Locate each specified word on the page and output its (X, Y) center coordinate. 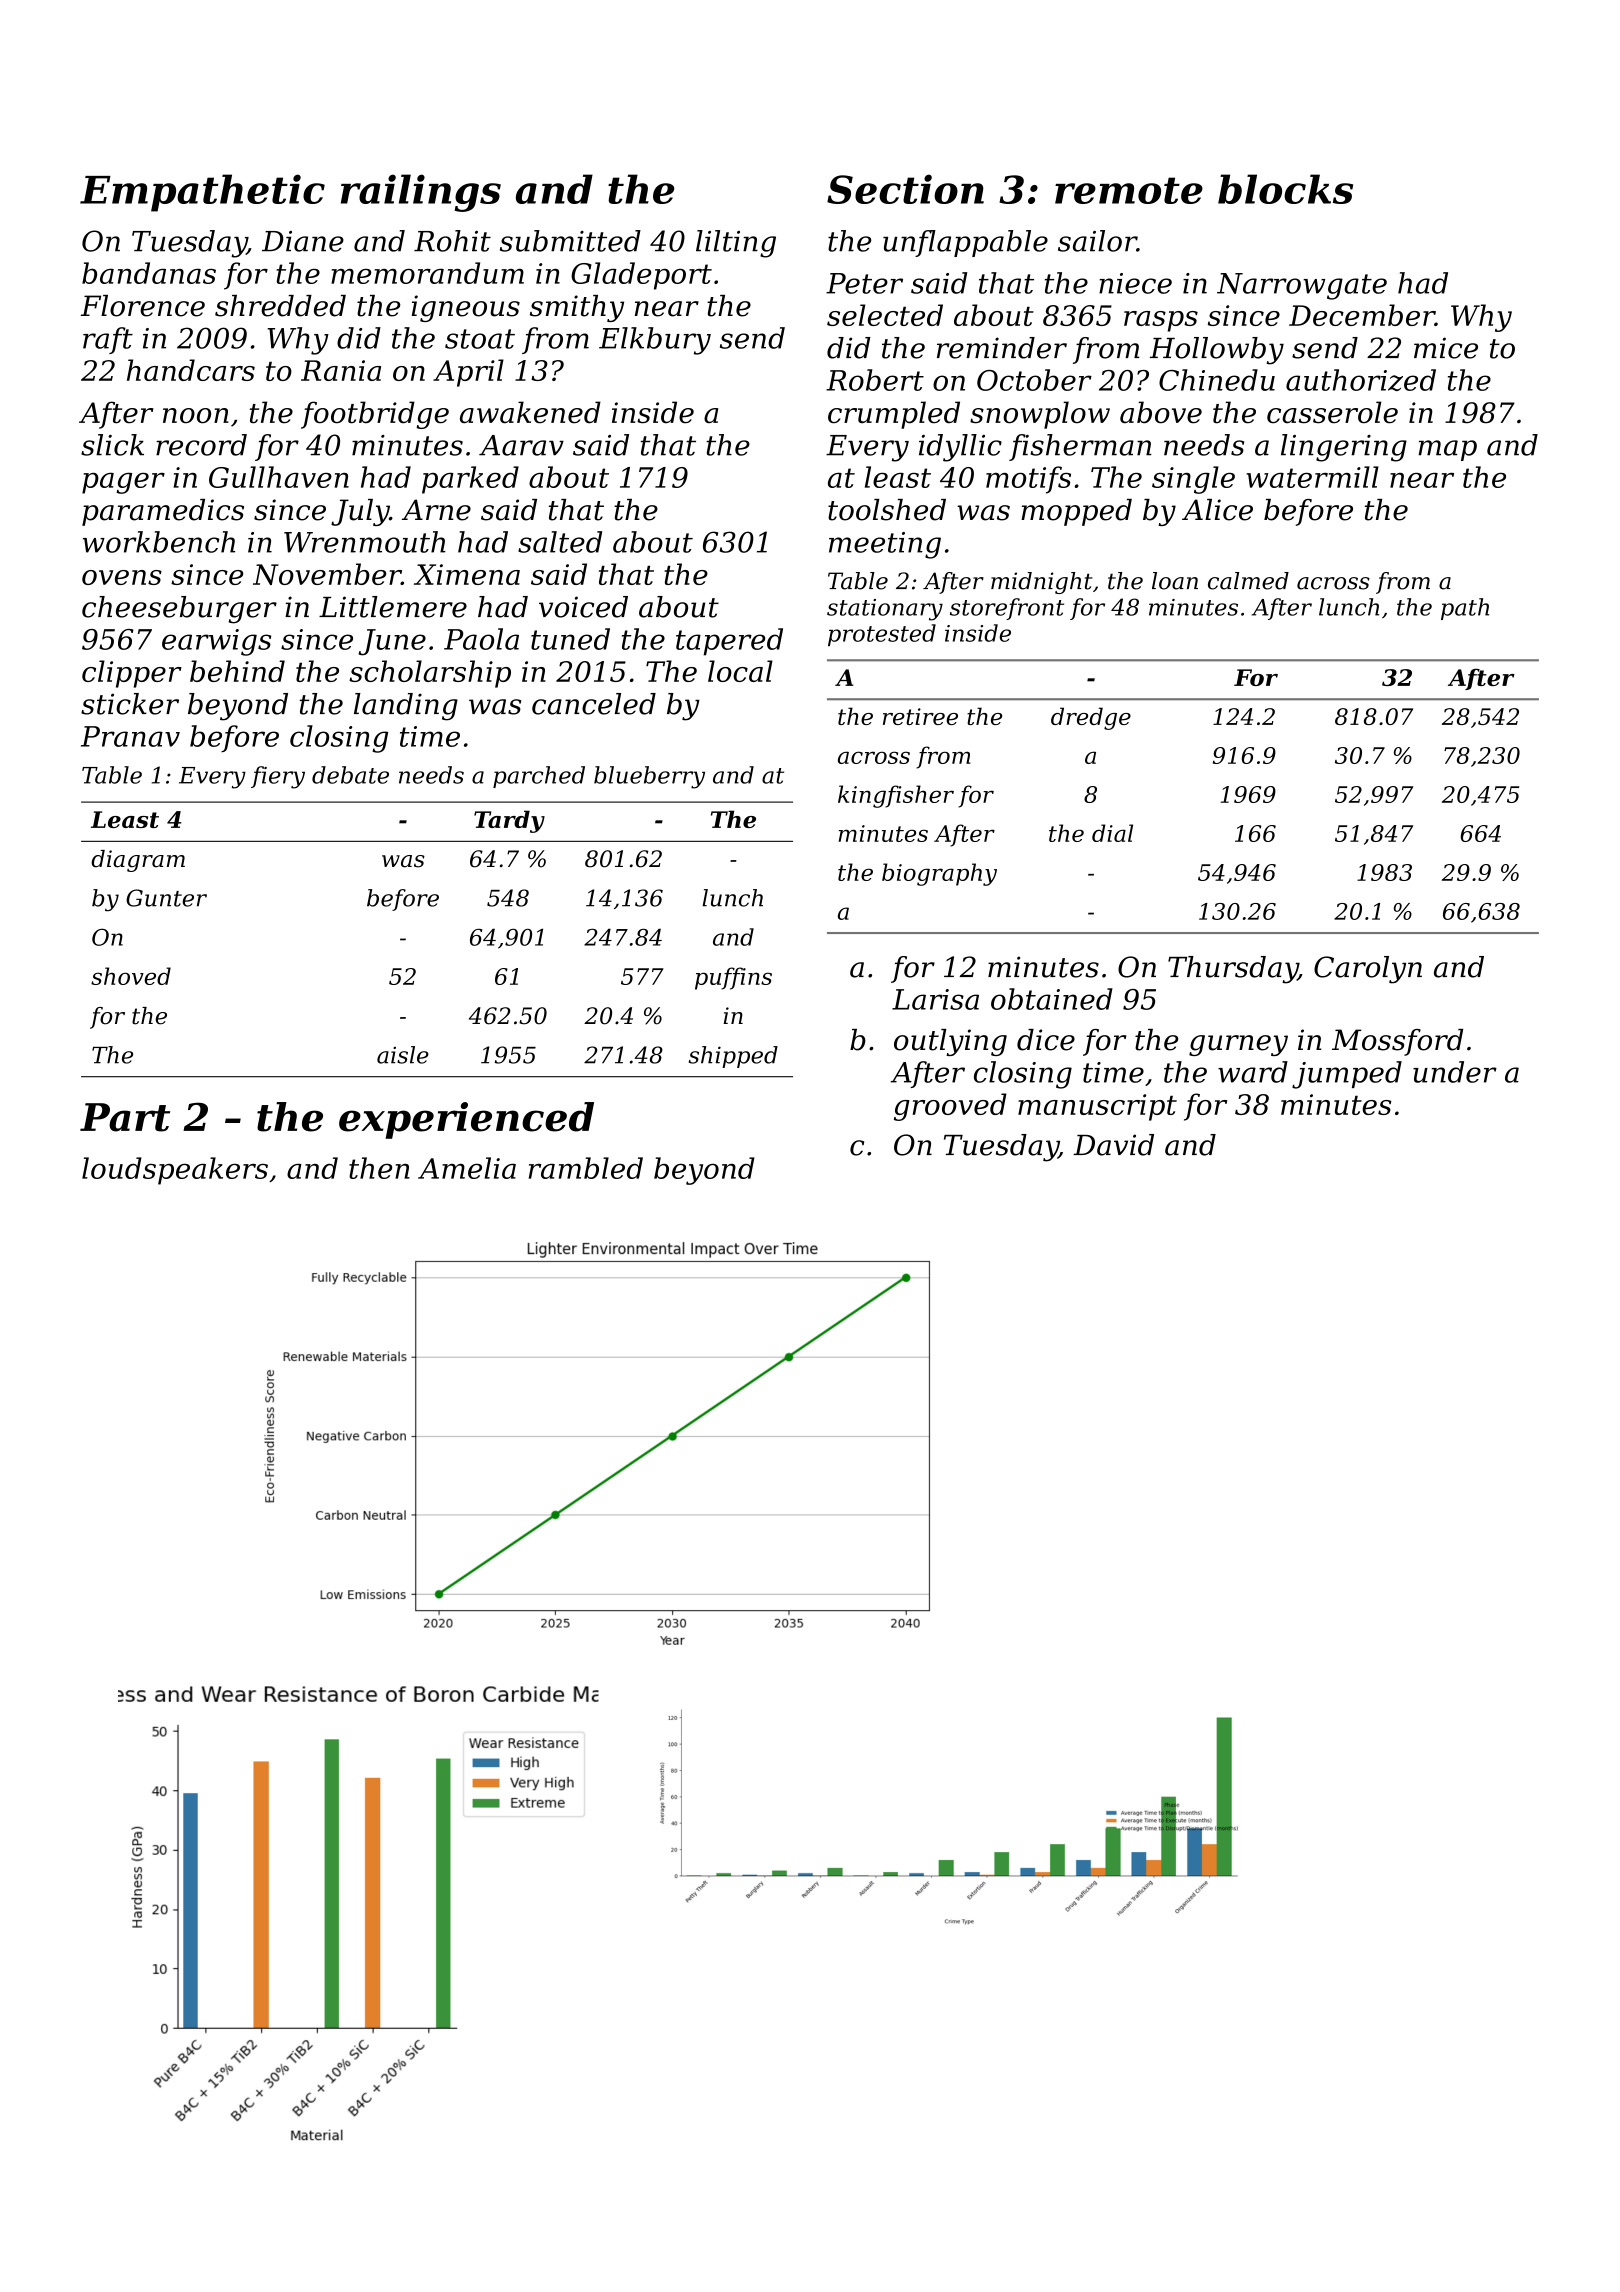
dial (1112, 833)
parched (539, 777)
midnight (1042, 583)
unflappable (965, 243)
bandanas (149, 273)
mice (1446, 348)
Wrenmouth (365, 542)
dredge (1091, 718)
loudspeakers (175, 1171)
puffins (733, 978)
